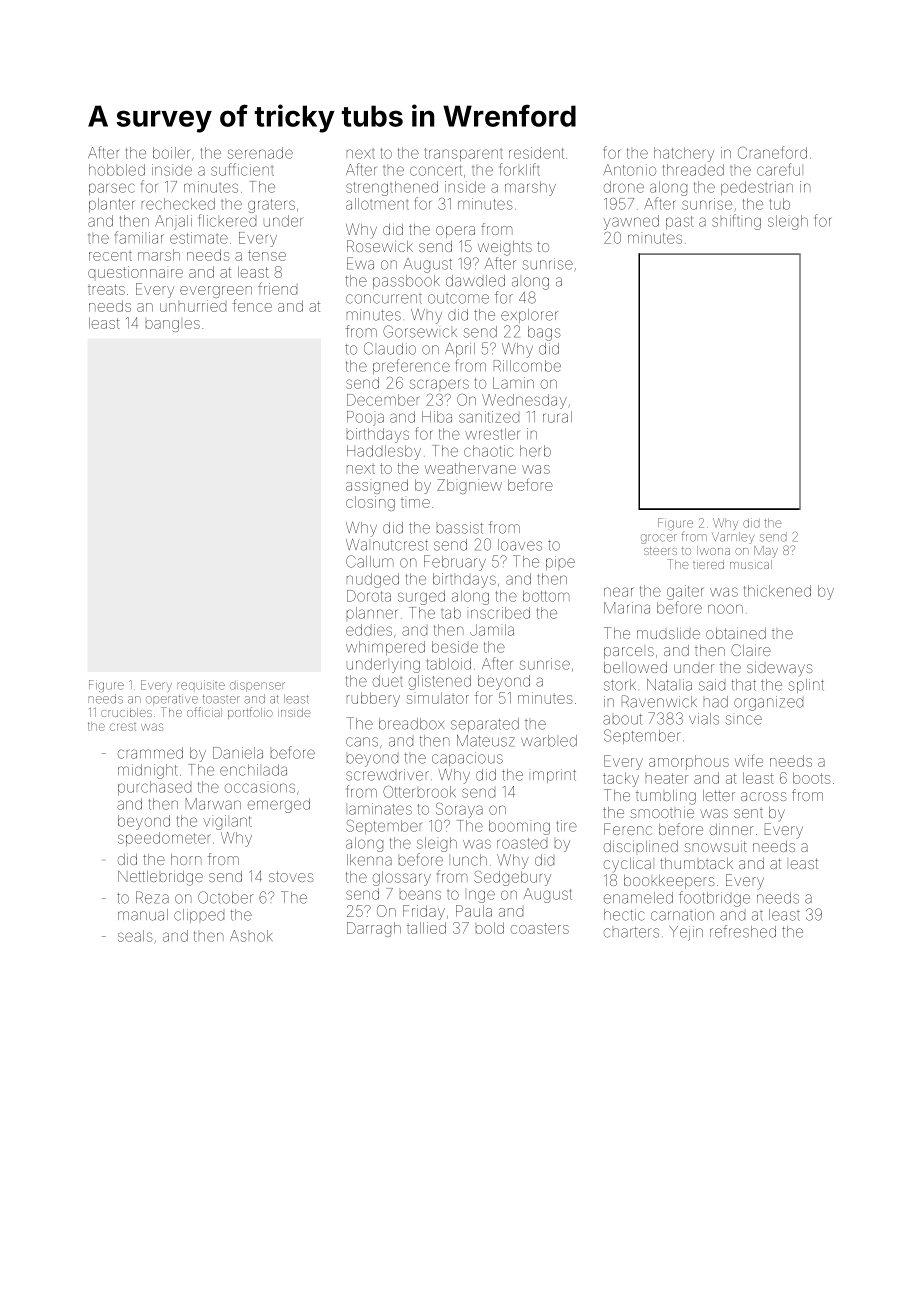  What do you see at coordinates (557, 417) in the screenshot?
I see `rural` at bounding box center [557, 417].
